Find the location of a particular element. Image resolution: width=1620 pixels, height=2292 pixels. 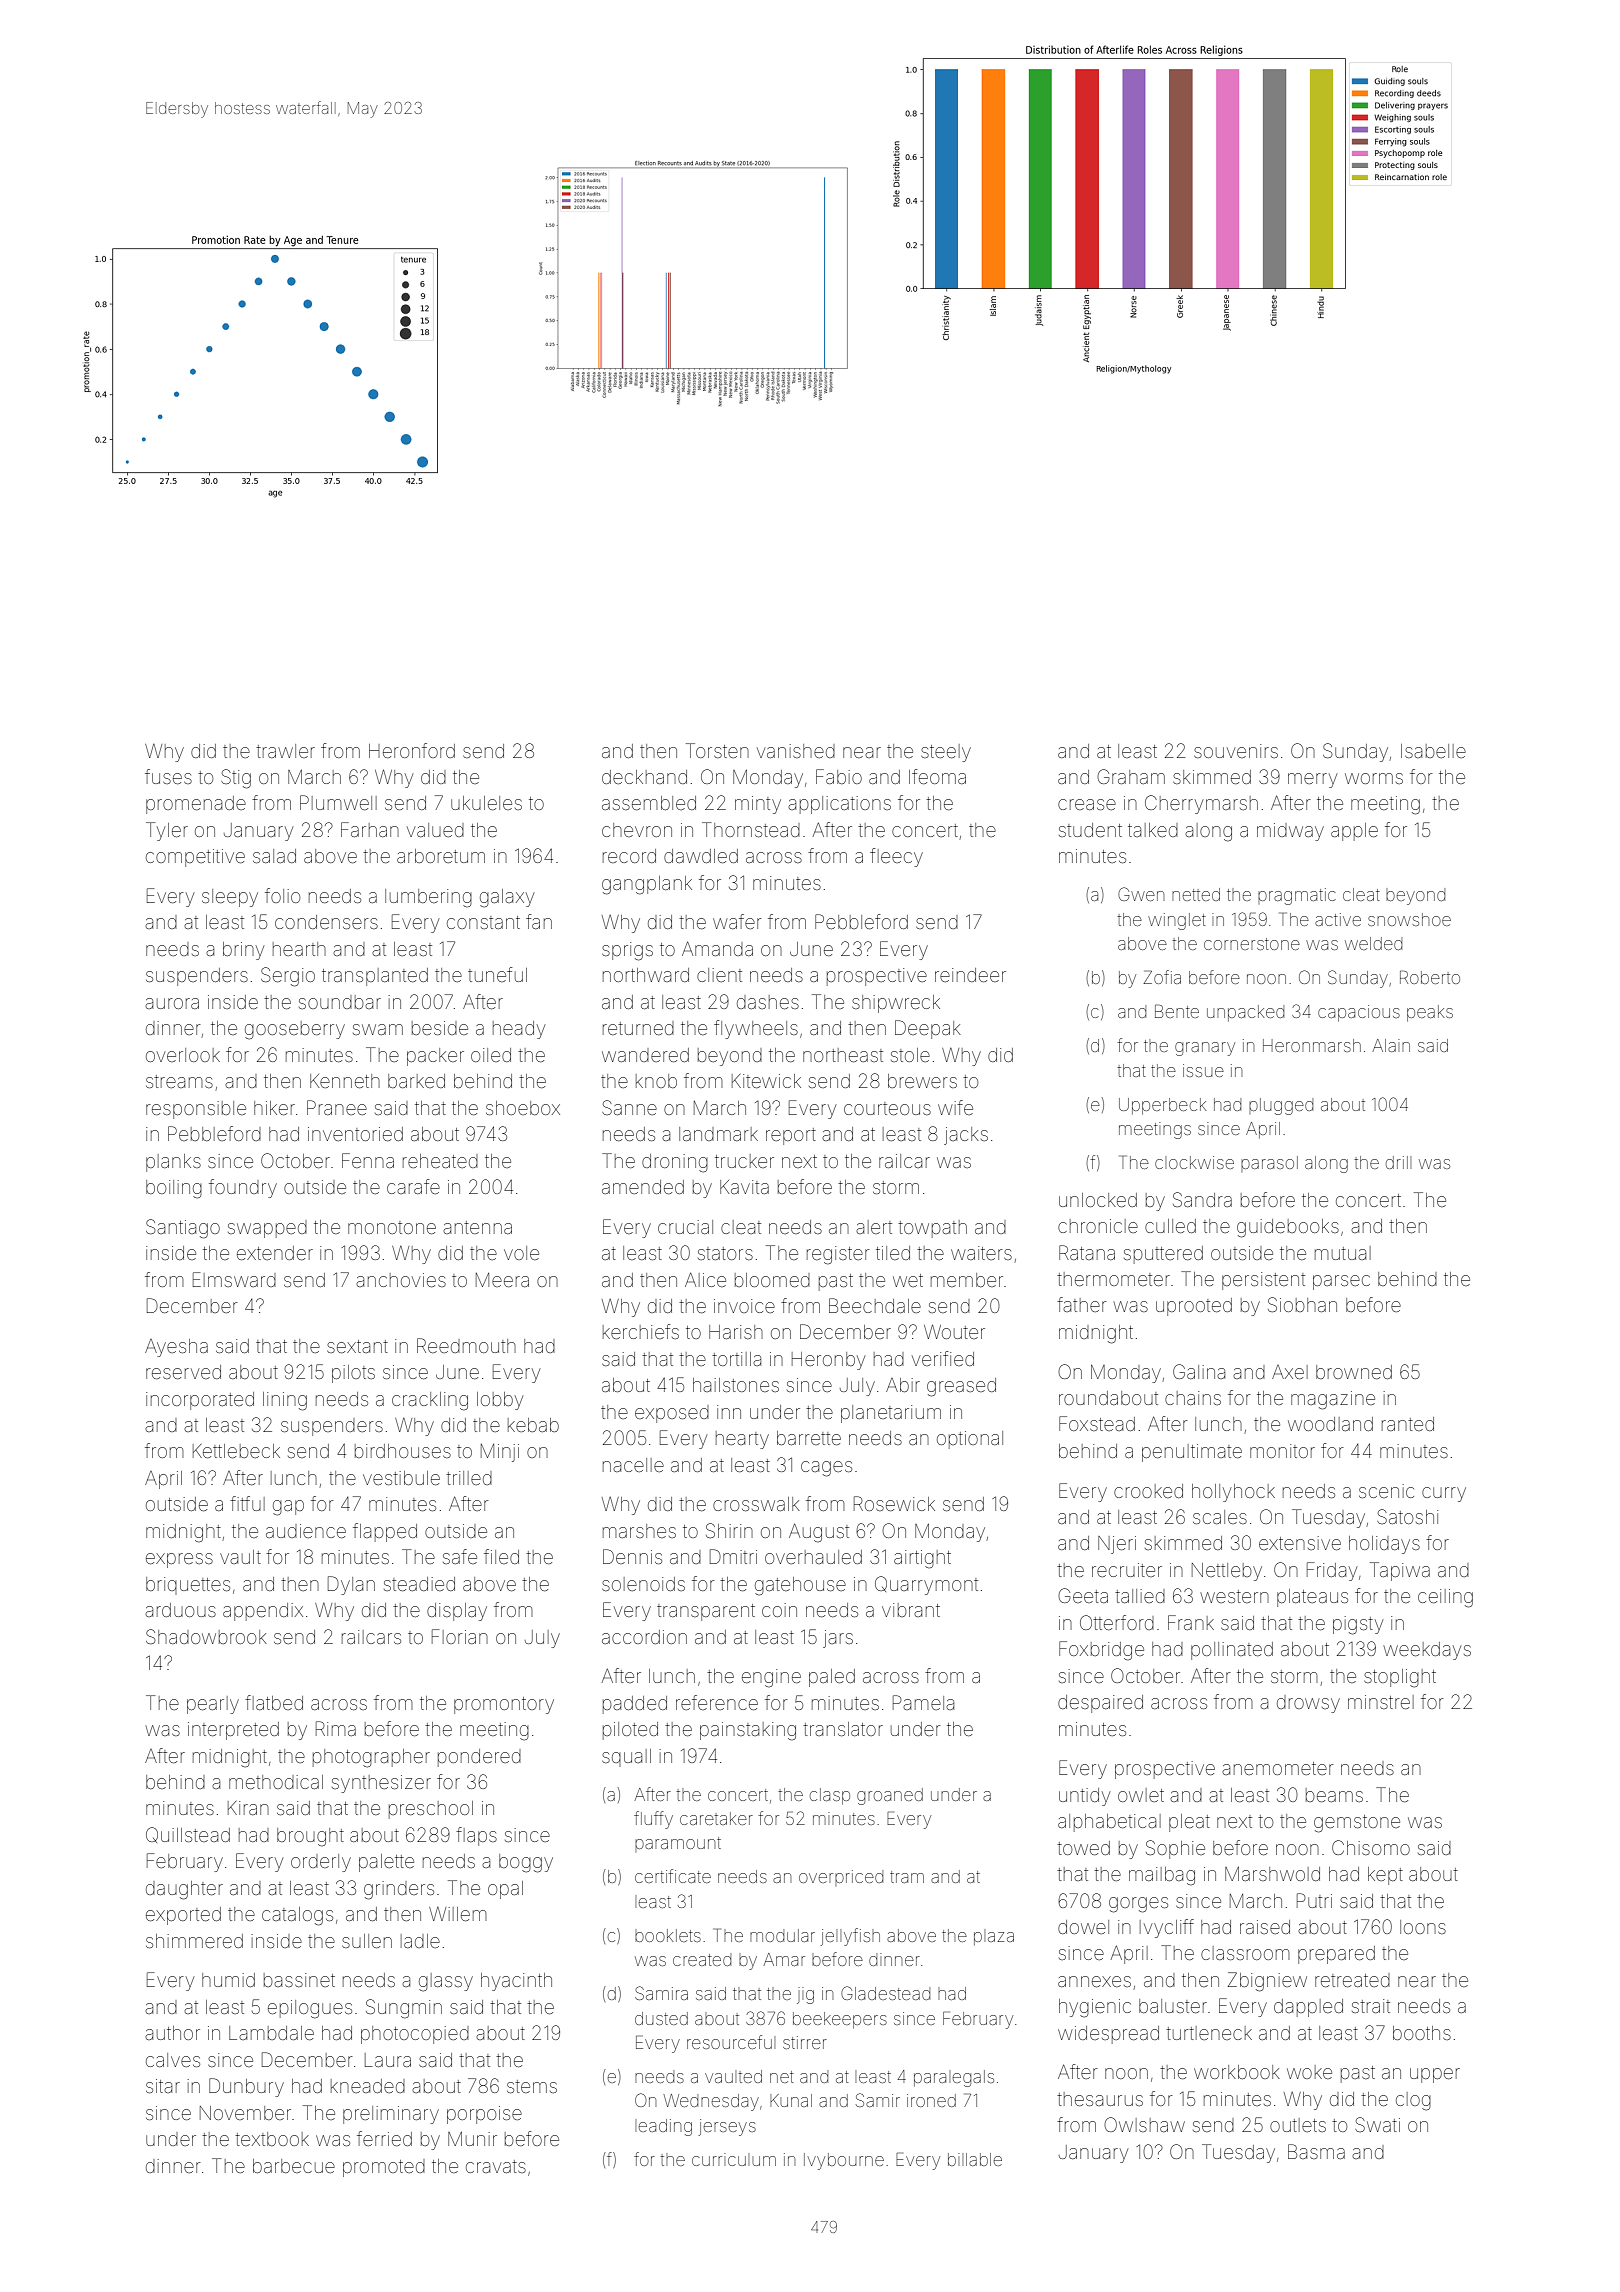

curriculum is located at coordinates (734, 2159).
